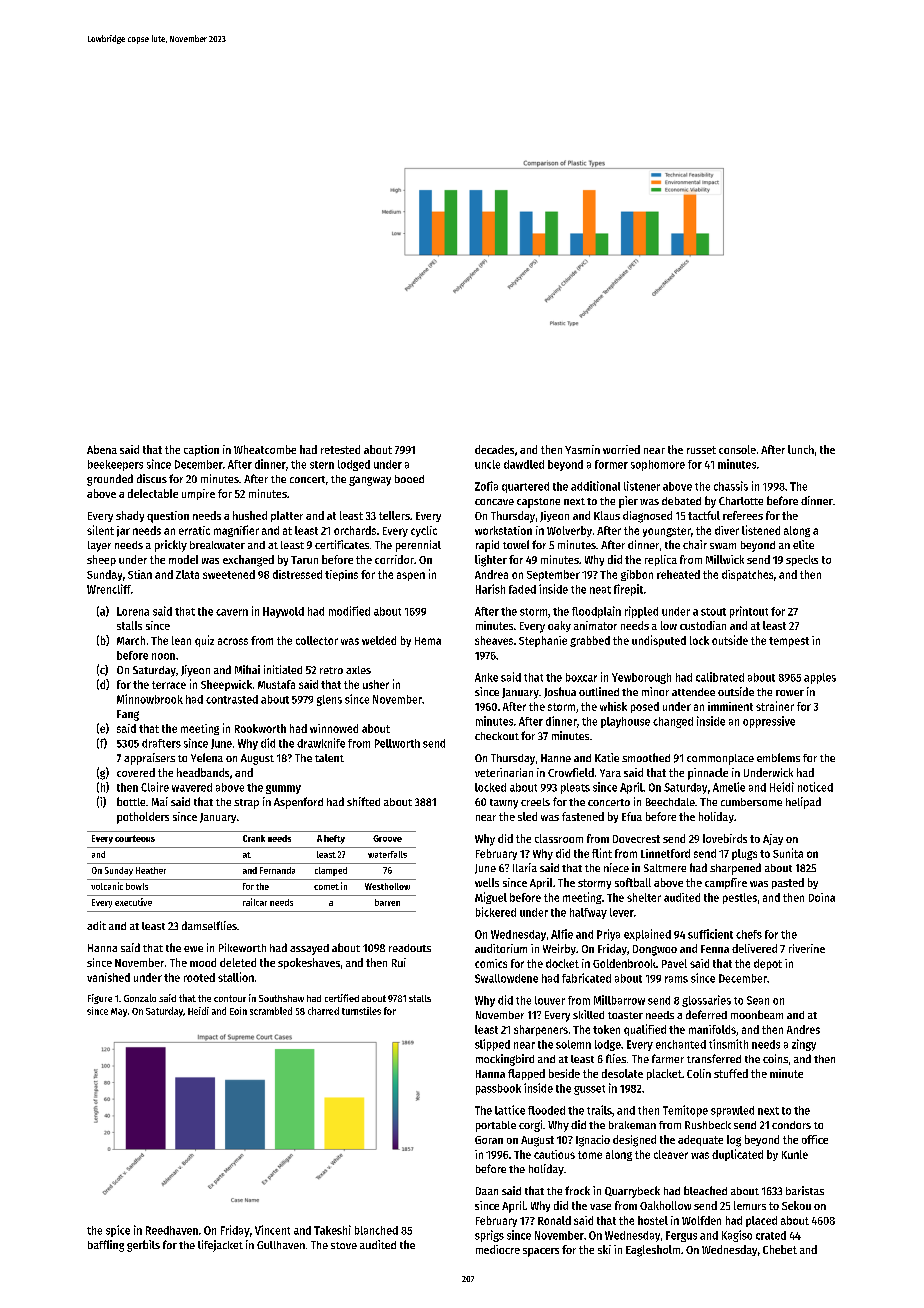  Describe the element at coordinates (204, 641) in the screenshot. I see `quiz` at that location.
